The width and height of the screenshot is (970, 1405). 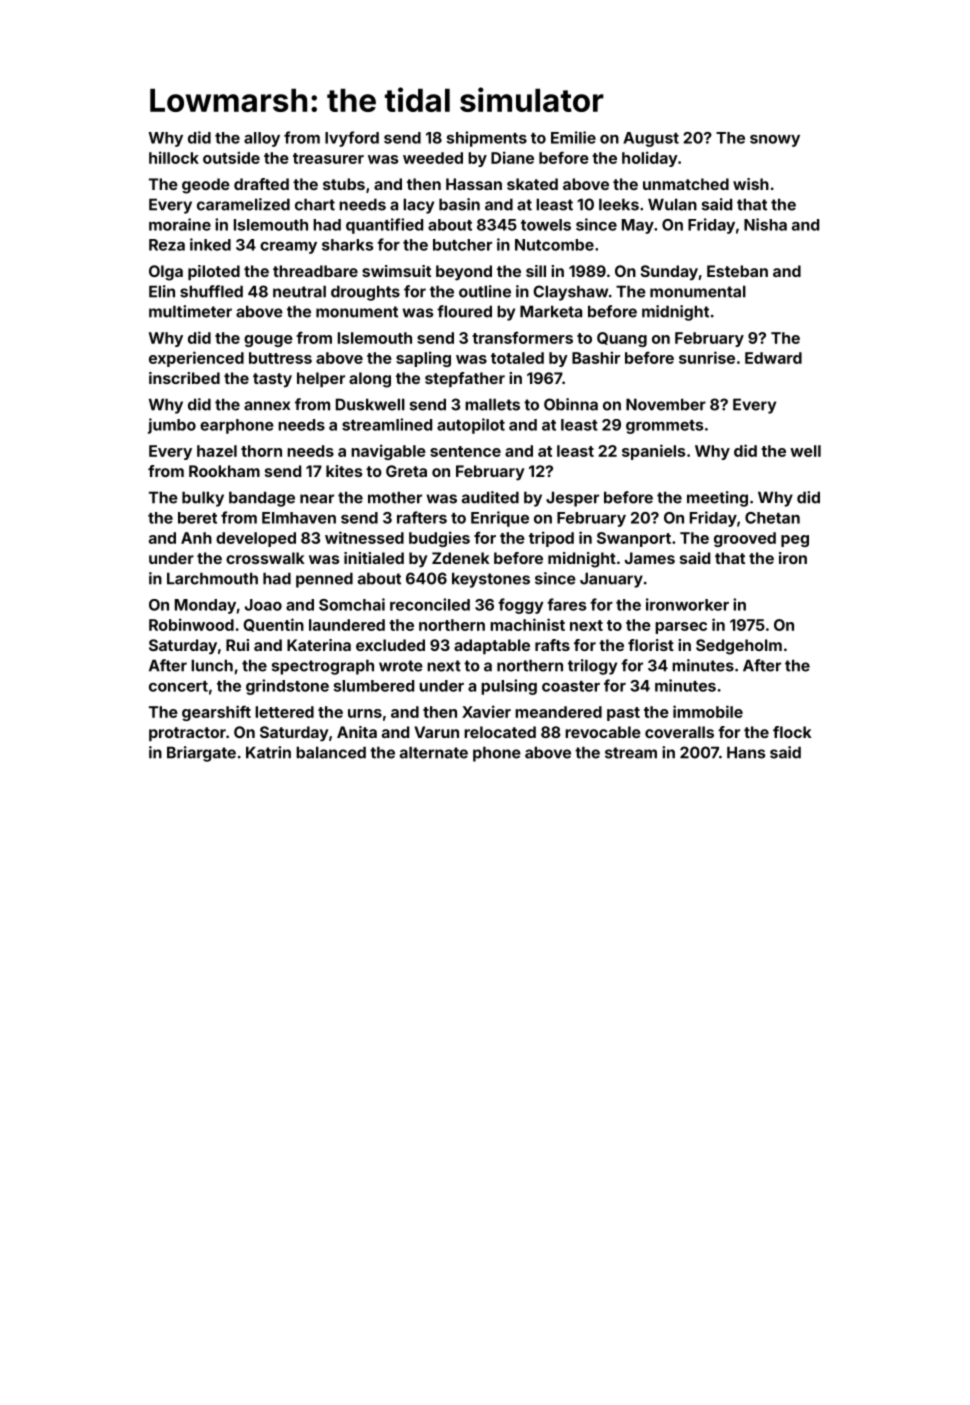 What do you see at coordinates (532, 184) in the screenshot?
I see `skated` at bounding box center [532, 184].
